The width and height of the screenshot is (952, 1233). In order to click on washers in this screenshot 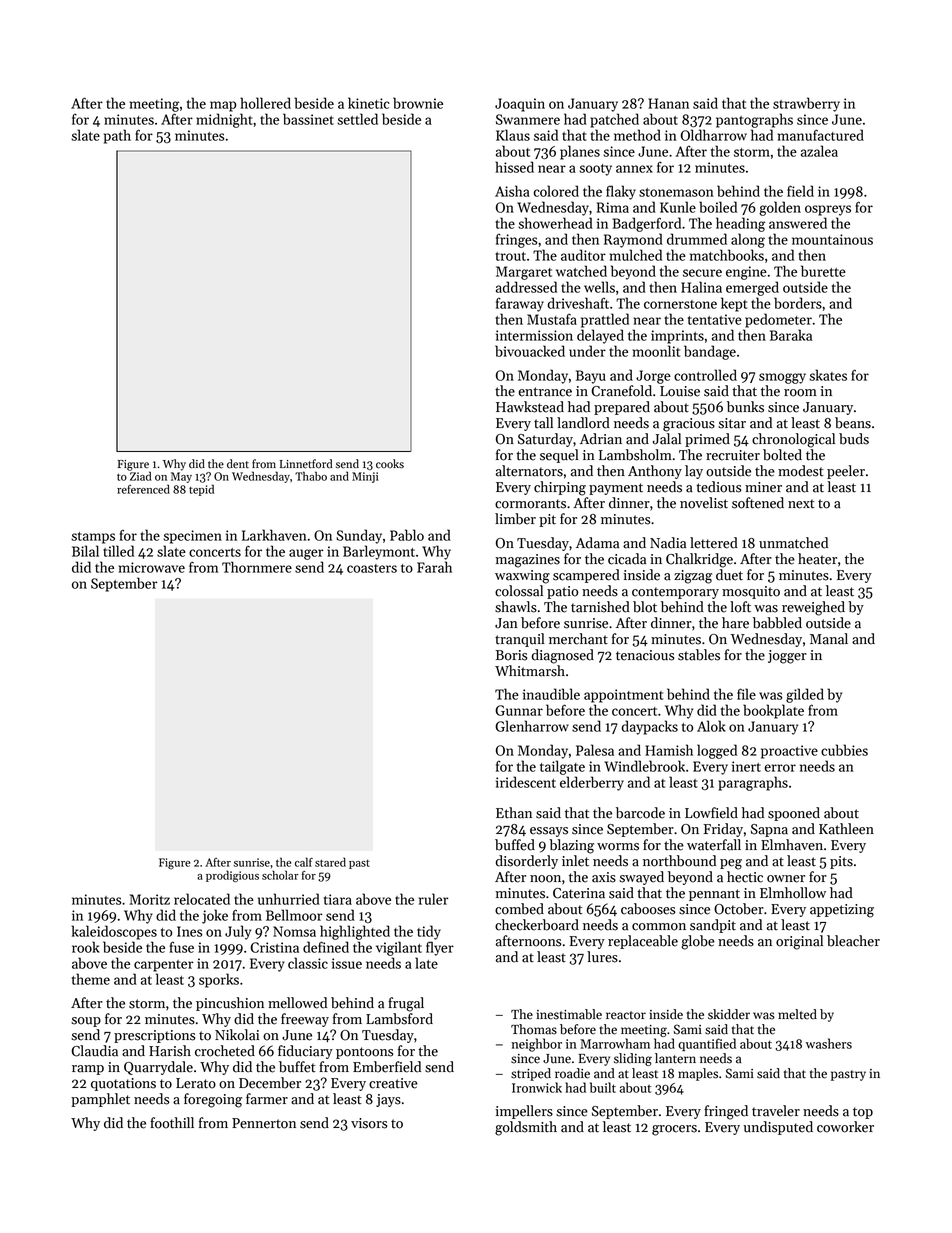, I will do `click(829, 1043)`.
